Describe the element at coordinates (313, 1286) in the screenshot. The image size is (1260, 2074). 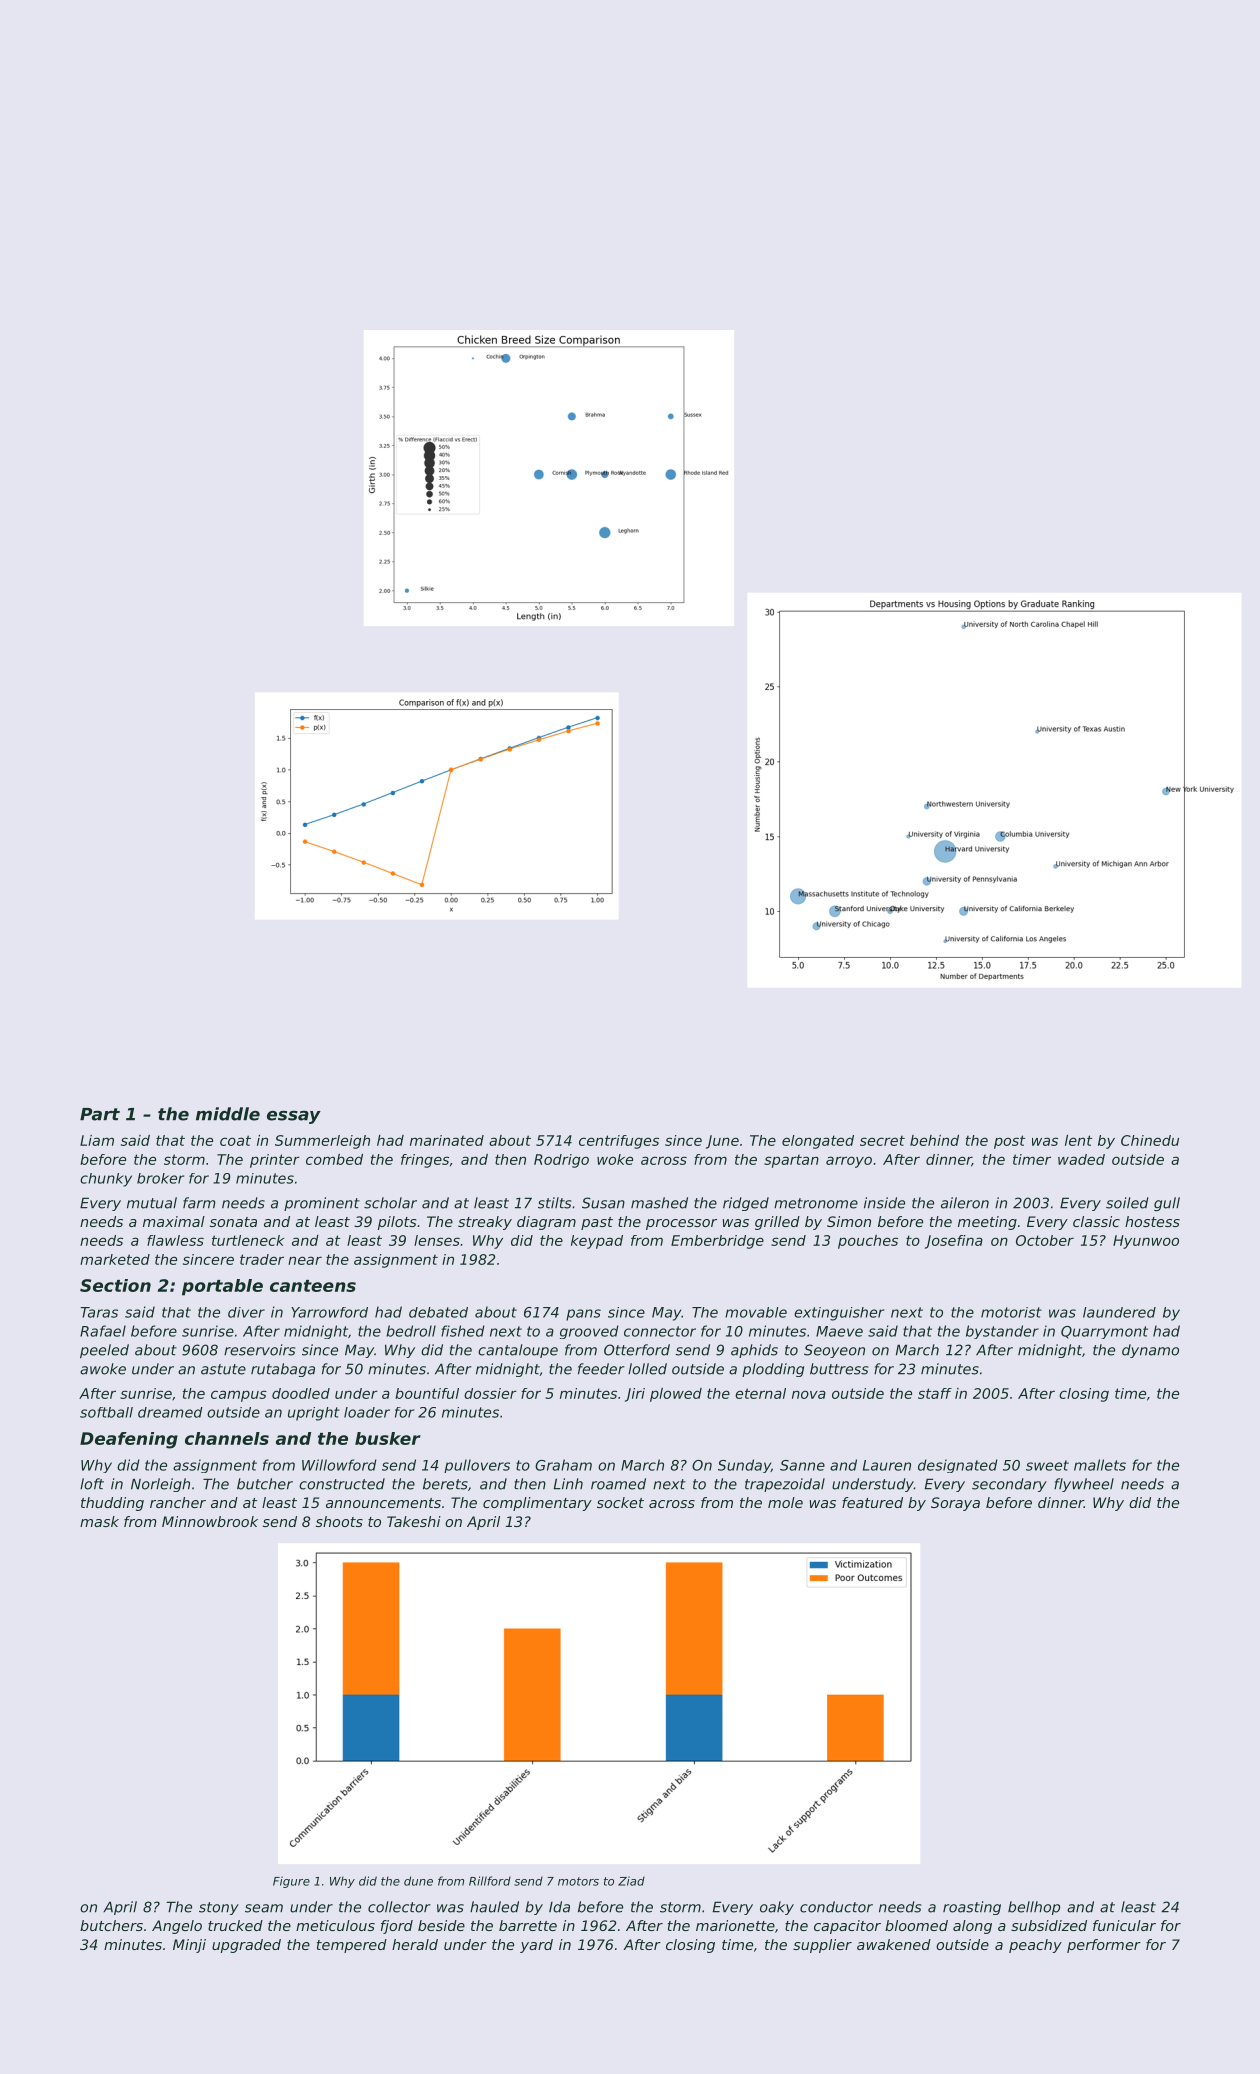
I see `canteens` at that location.
